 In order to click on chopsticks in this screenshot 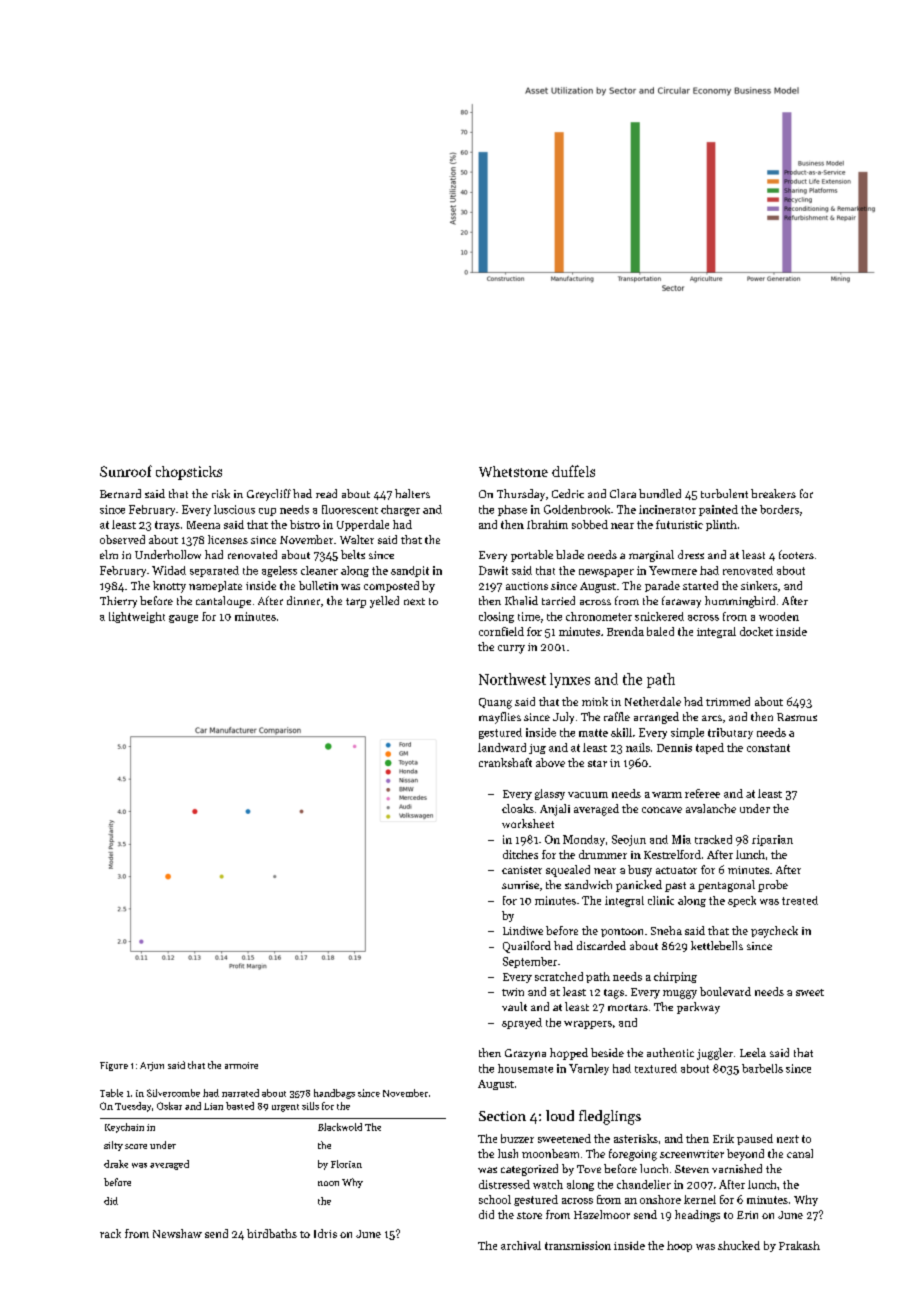, I will do `click(189, 473)`.
